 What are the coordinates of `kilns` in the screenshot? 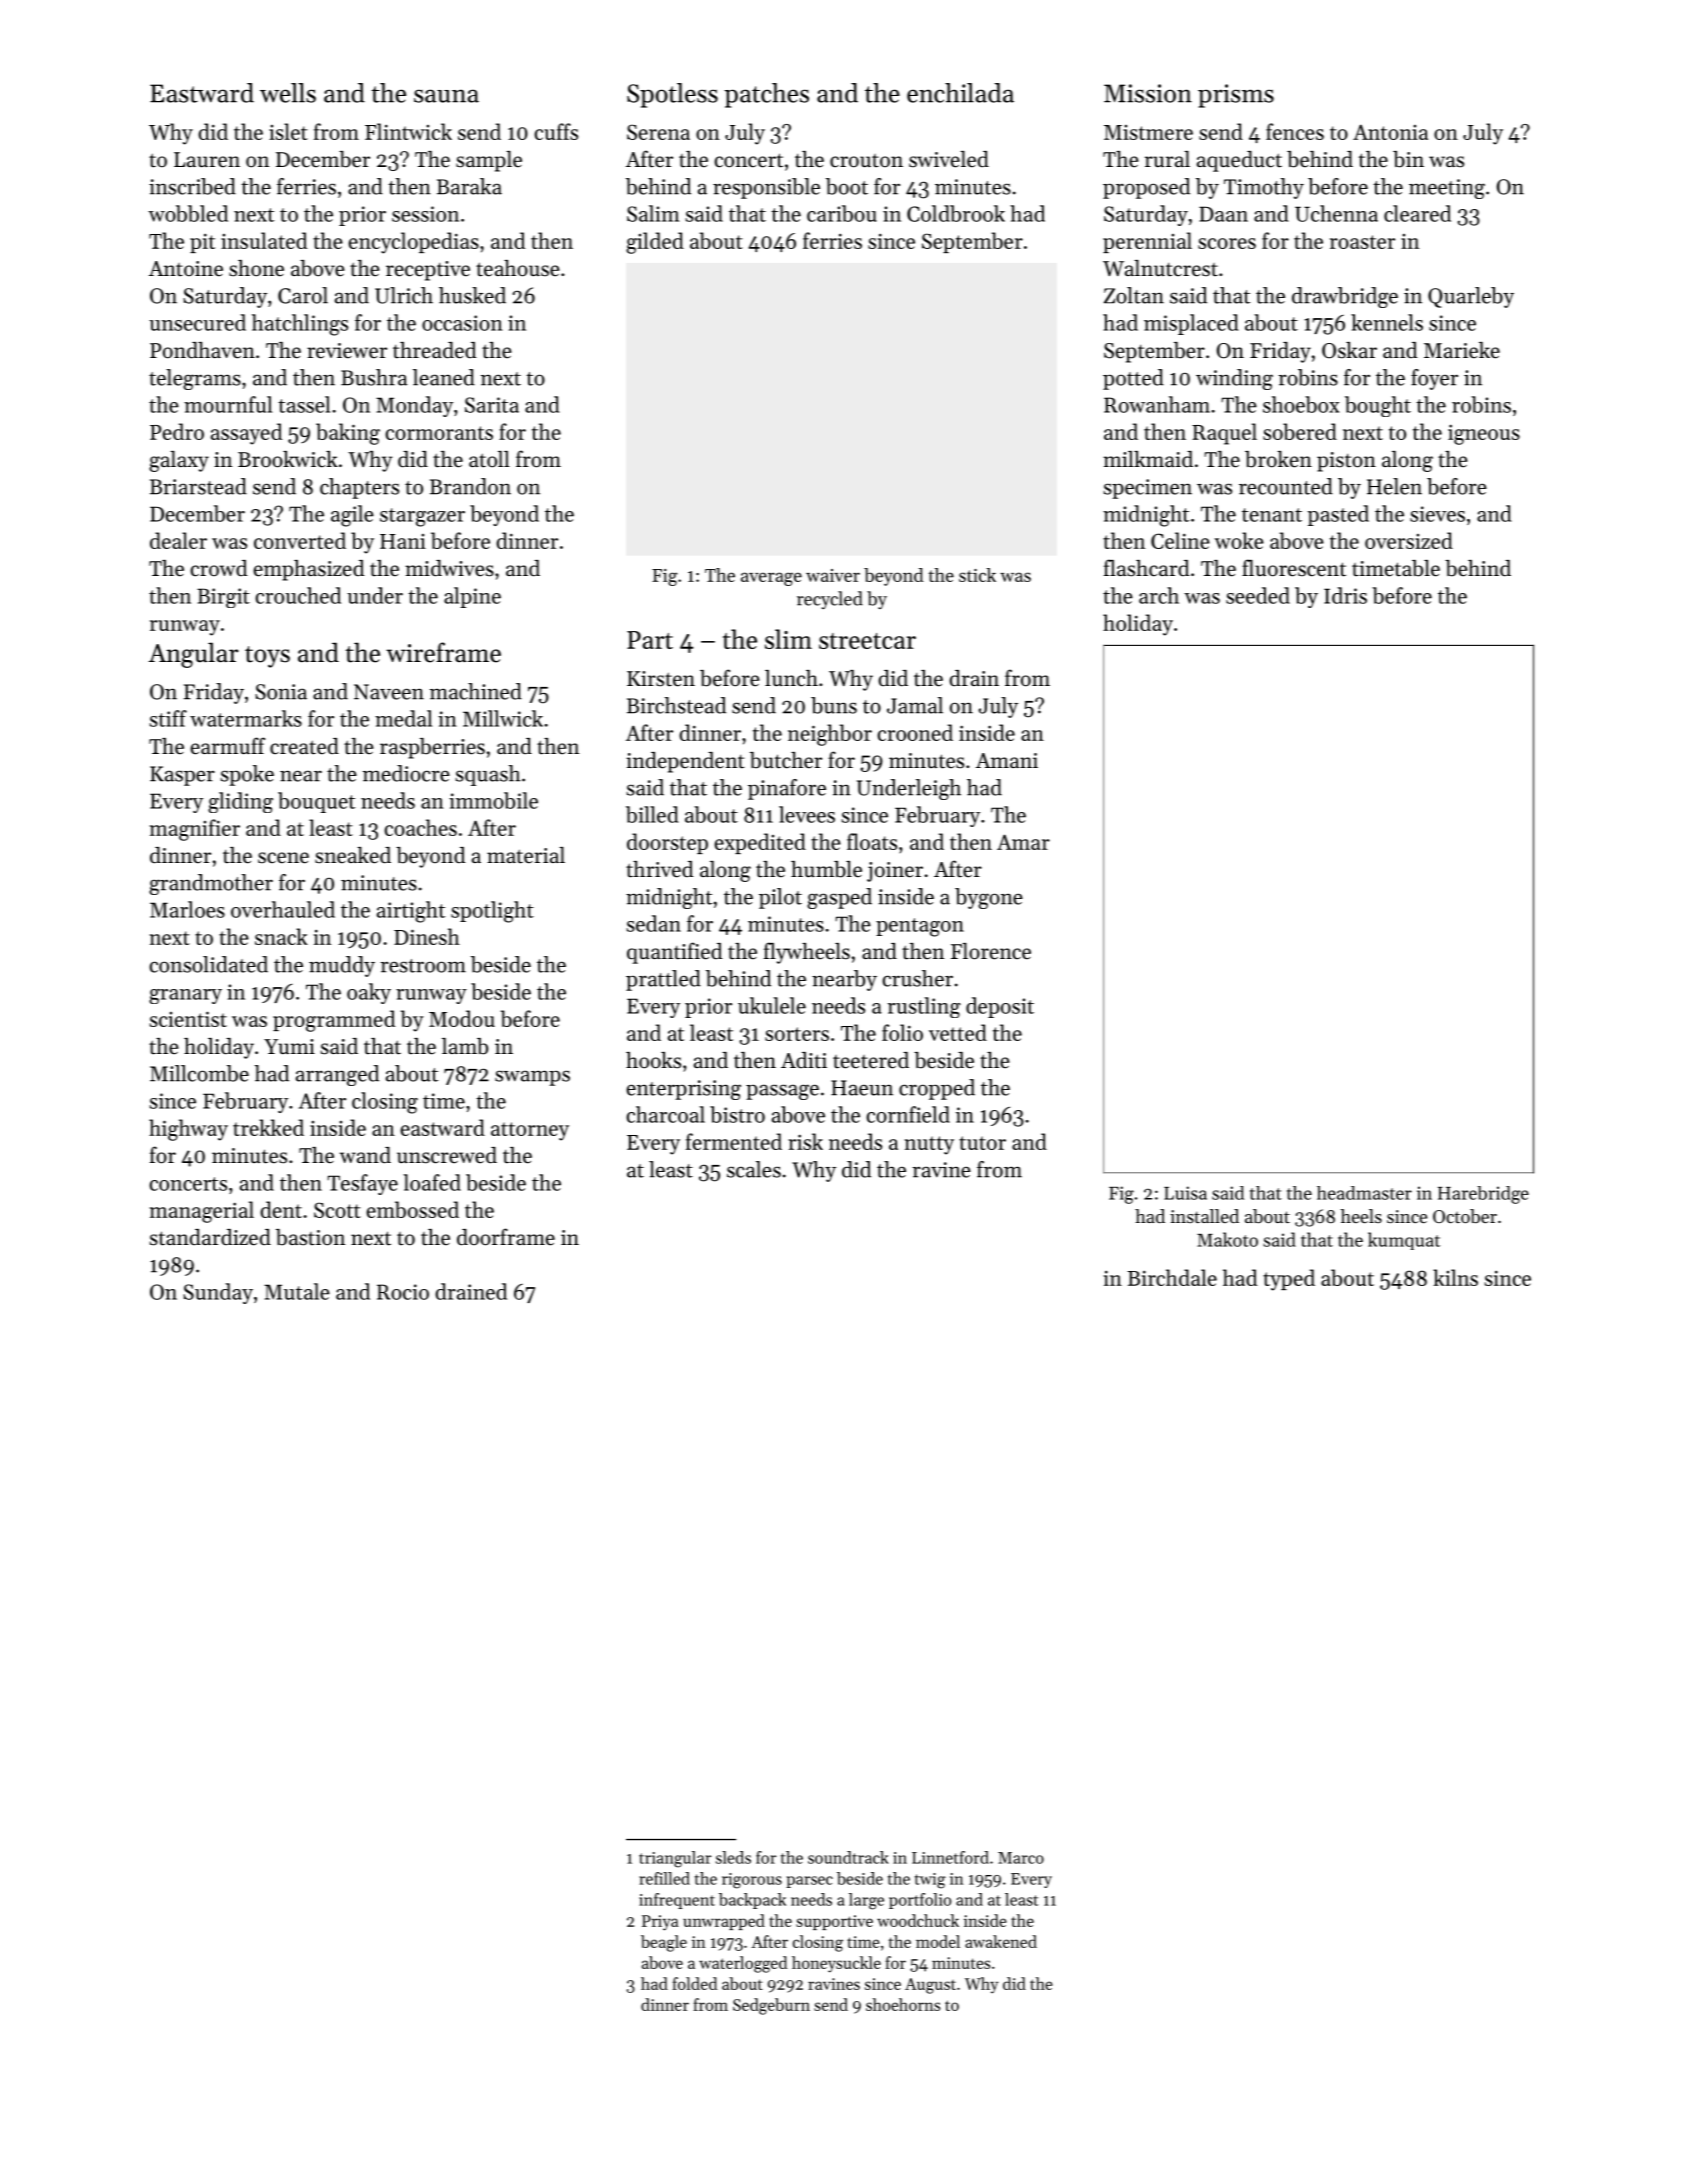 It's located at (1455, 1277).
